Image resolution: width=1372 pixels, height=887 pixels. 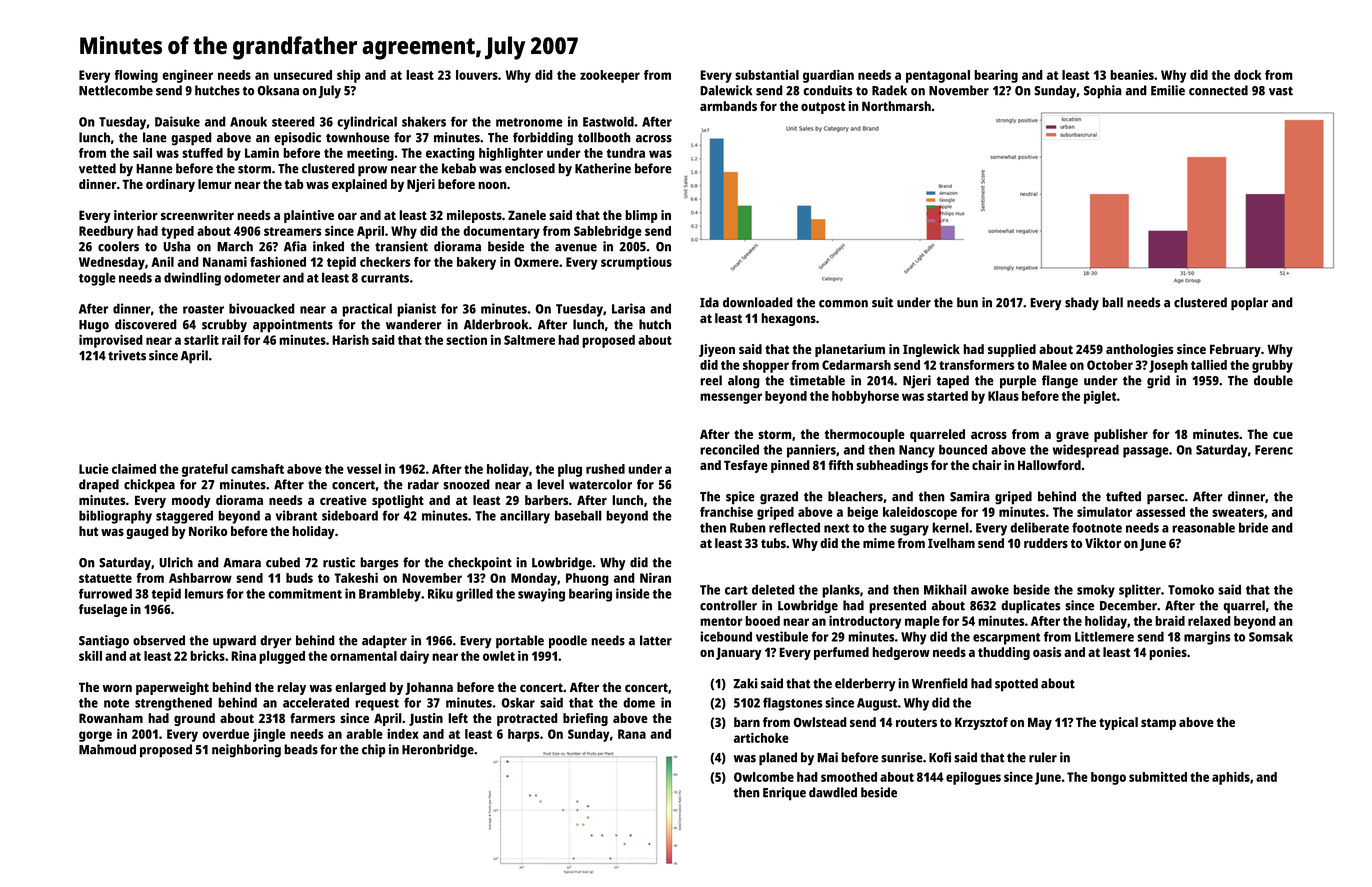 What do you see at coordinates (1003, 396) in the image?
I see `Klaus` at bounding box center [1003, 396].
